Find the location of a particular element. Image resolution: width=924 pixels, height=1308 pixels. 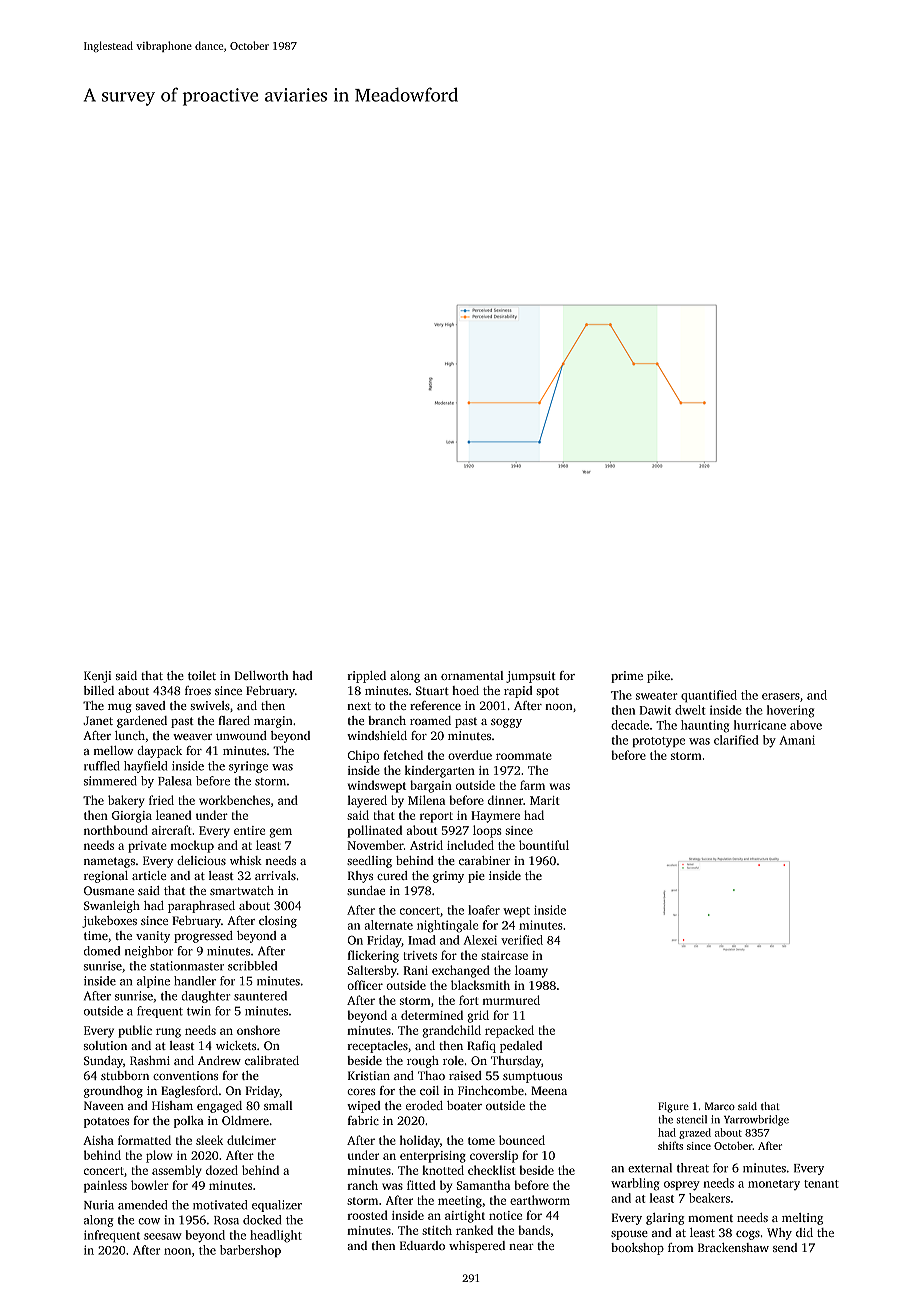

scribbled is located at coordinates (252, 966).
